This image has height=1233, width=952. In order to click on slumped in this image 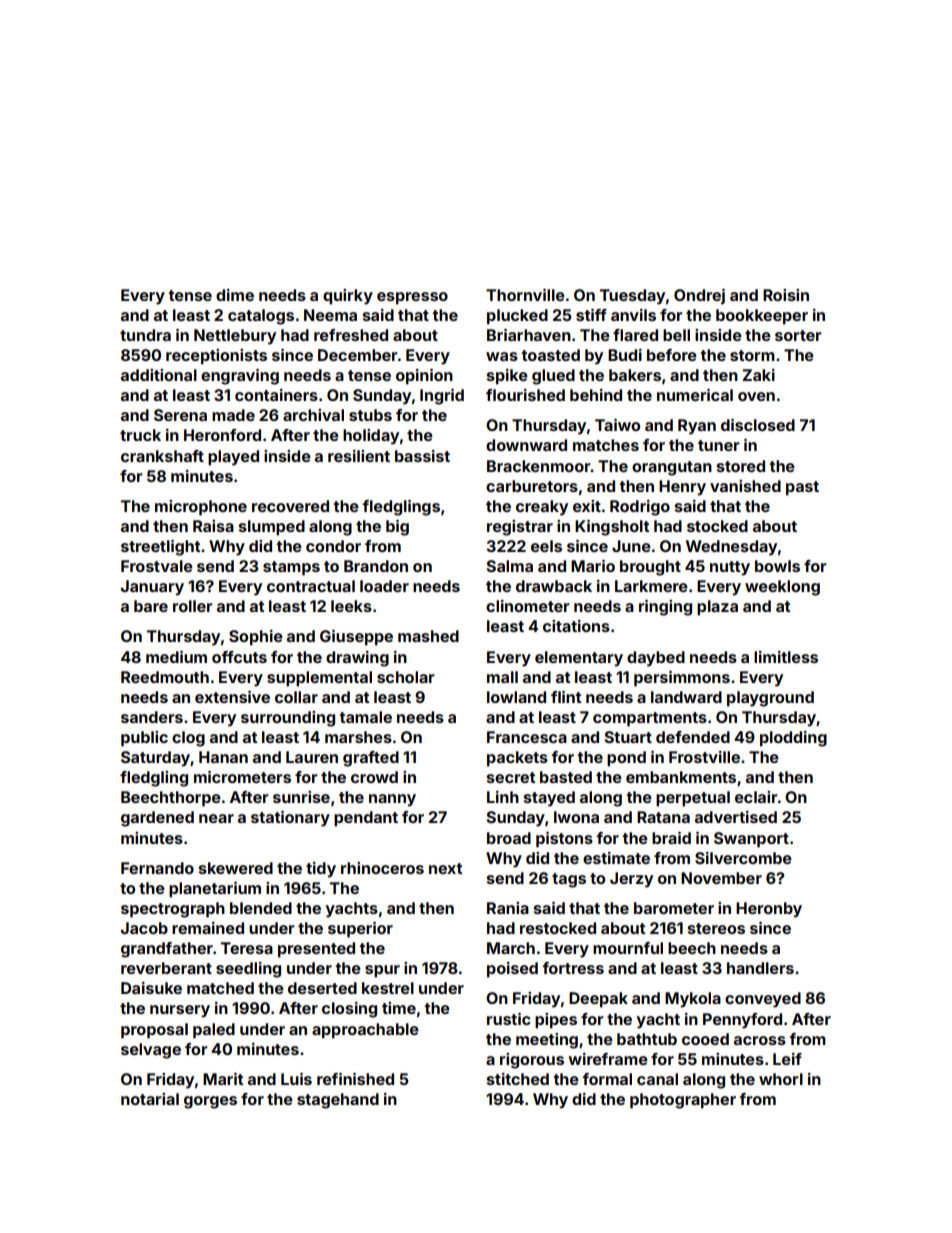, I will do `click(272, 528)`.
